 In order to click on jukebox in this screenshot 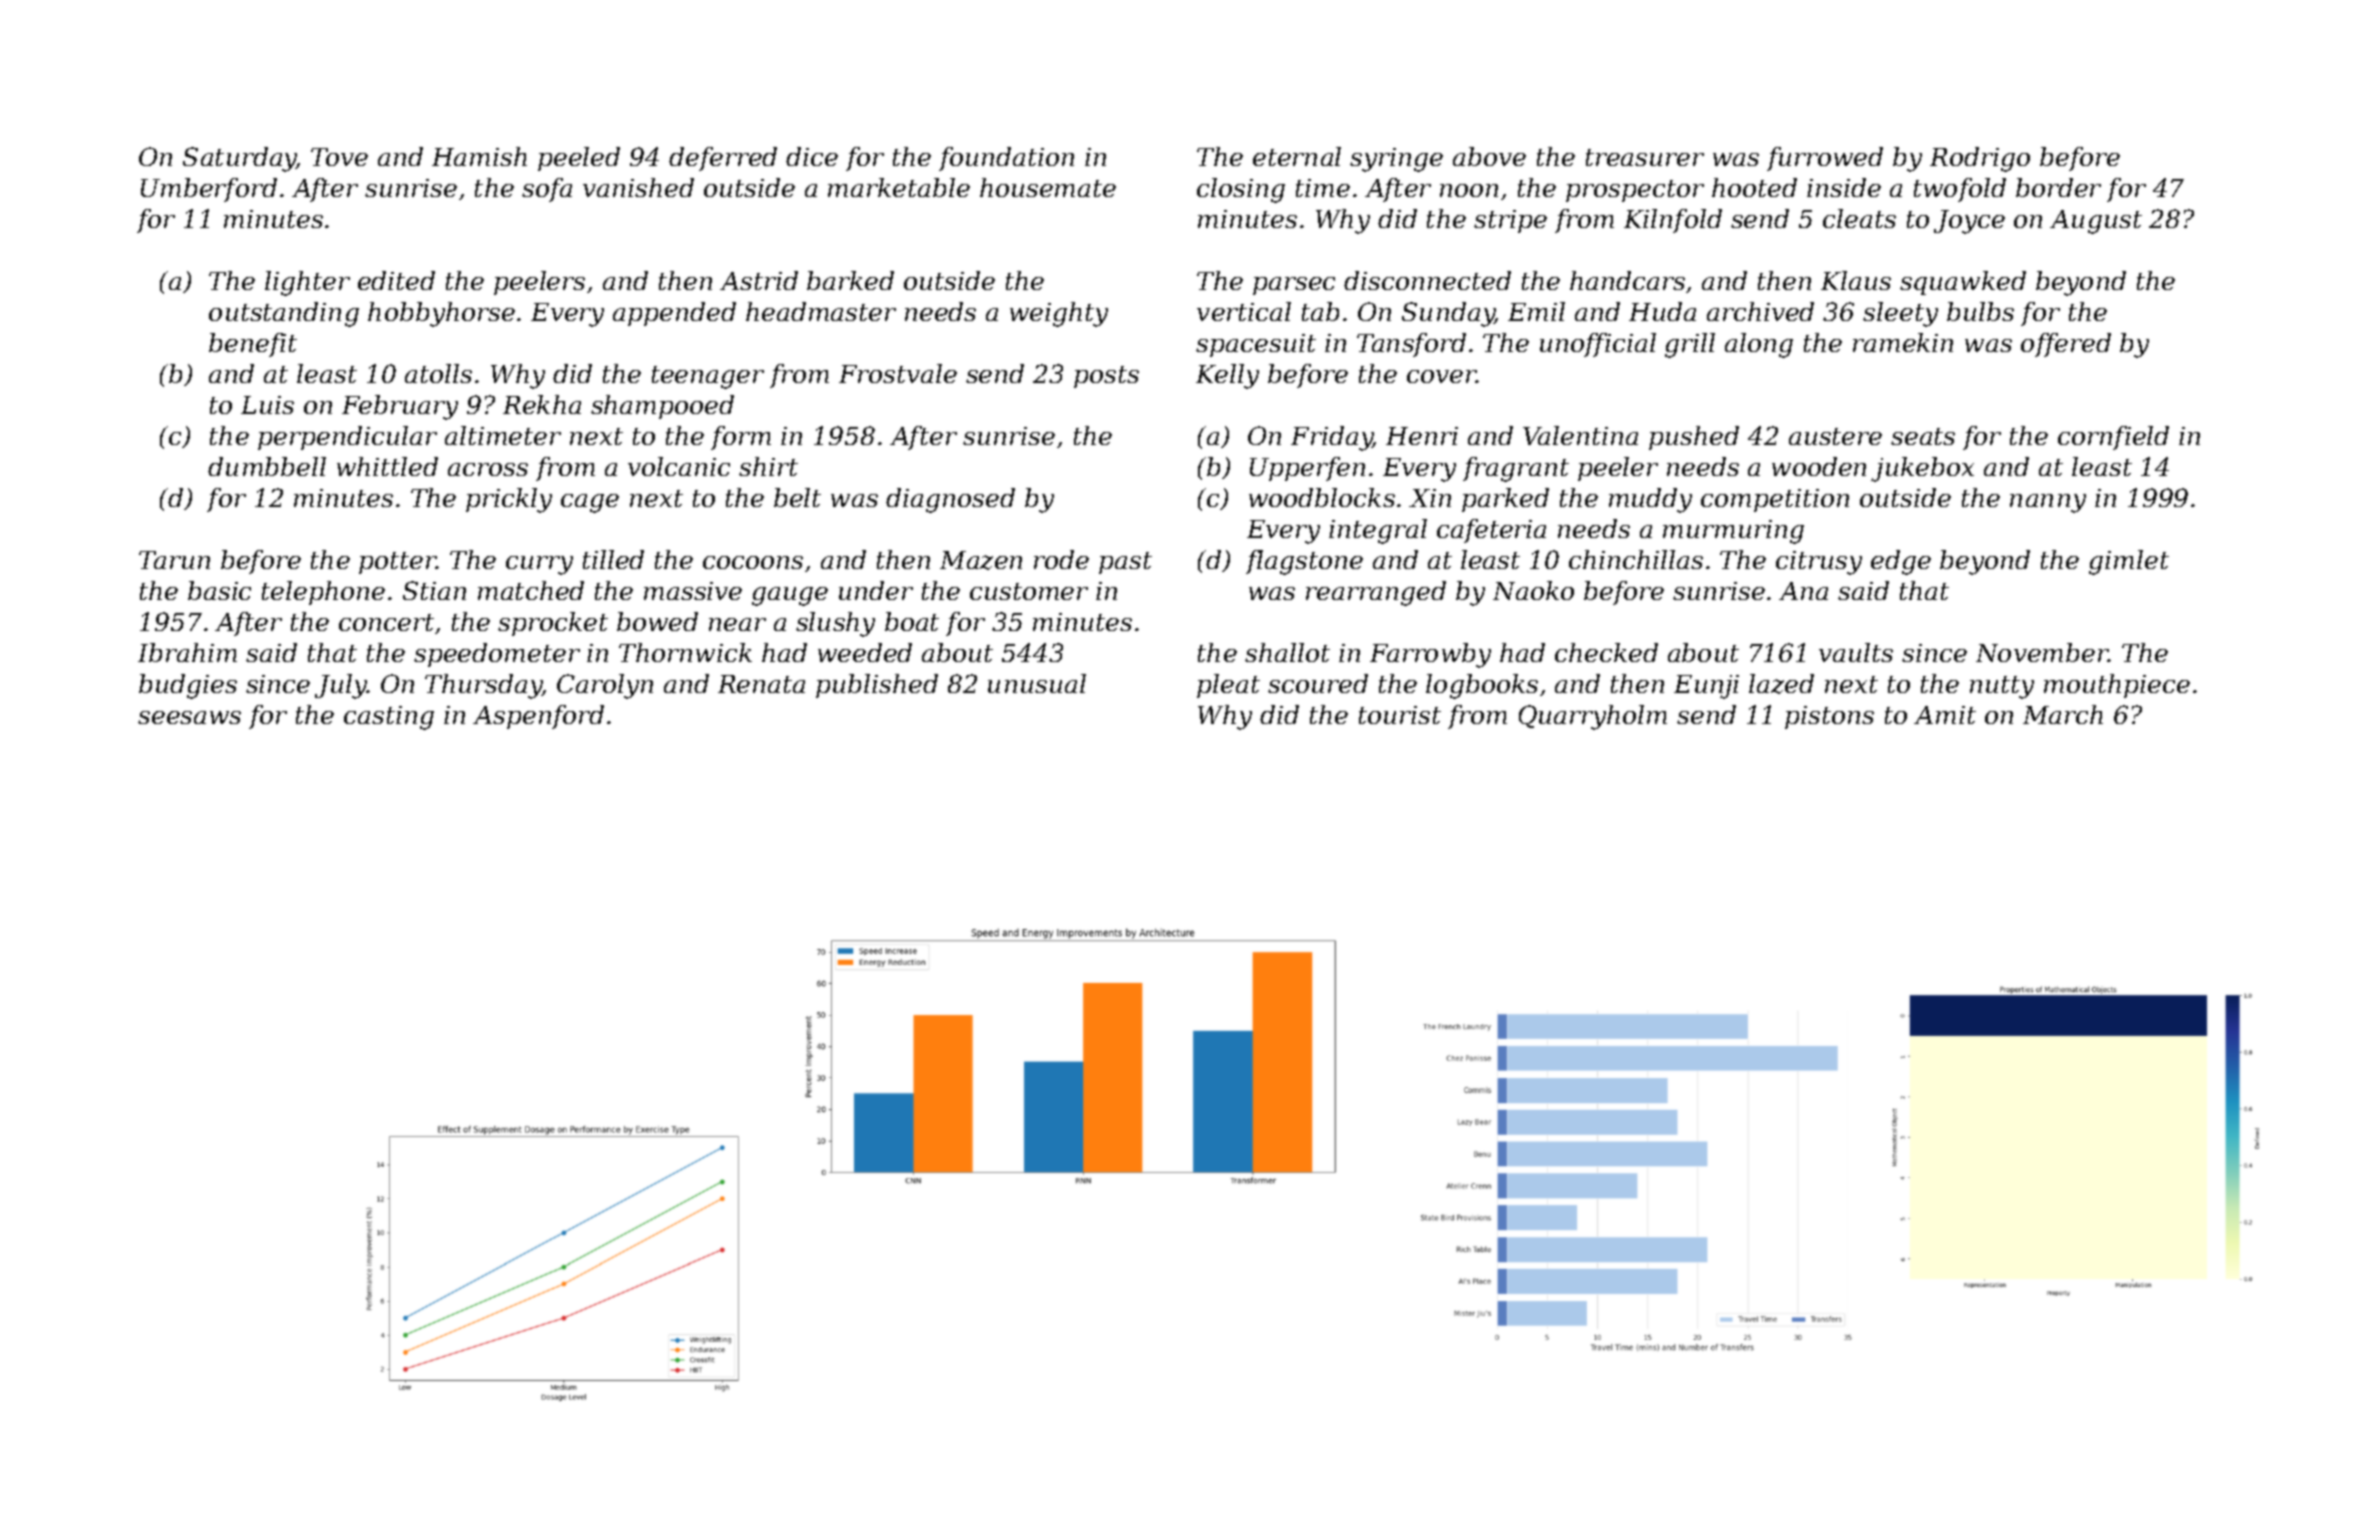, I will do `click(1922, 469)`.
